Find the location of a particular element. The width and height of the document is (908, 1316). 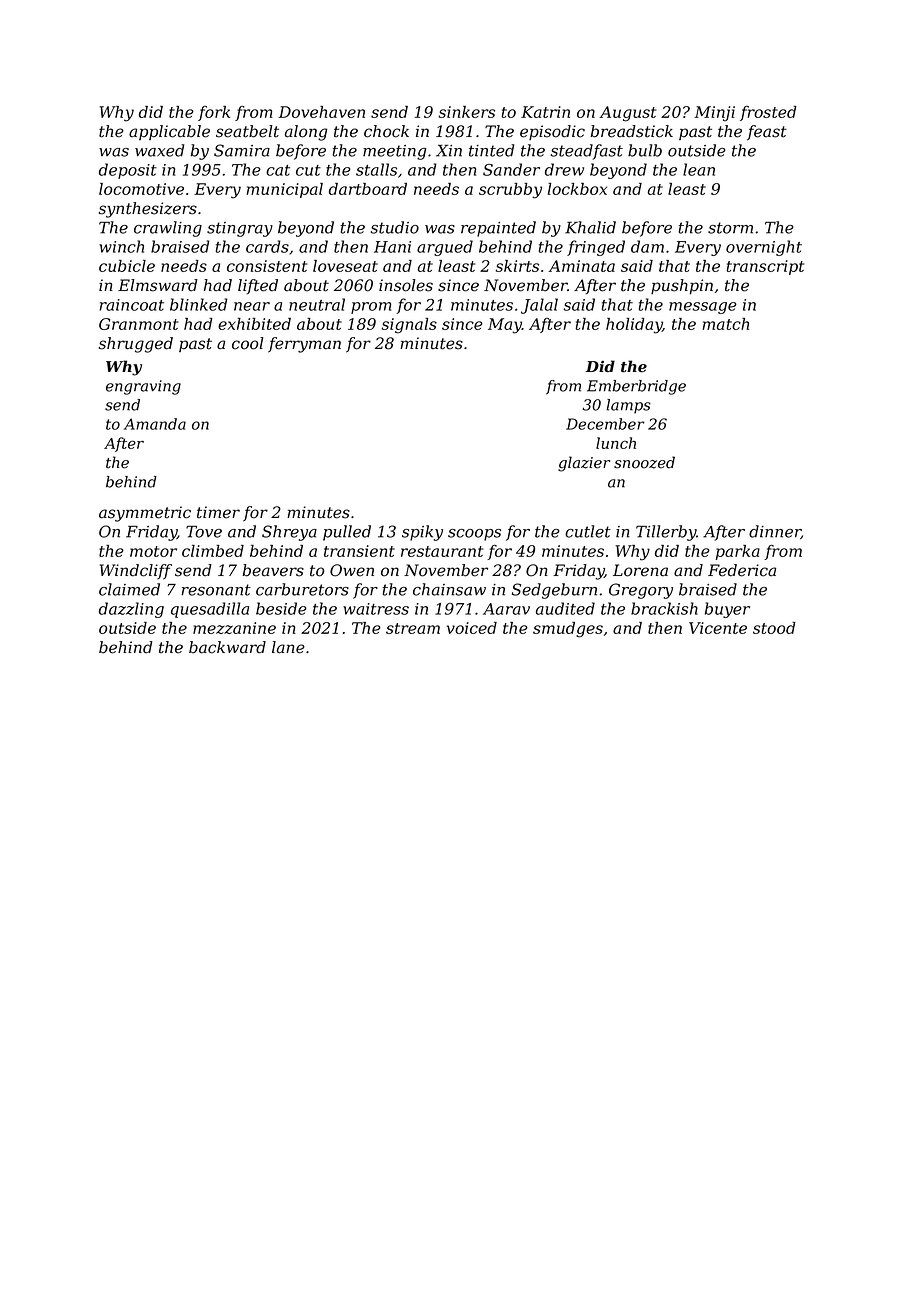

lane is located at coordinates (288, 647).
